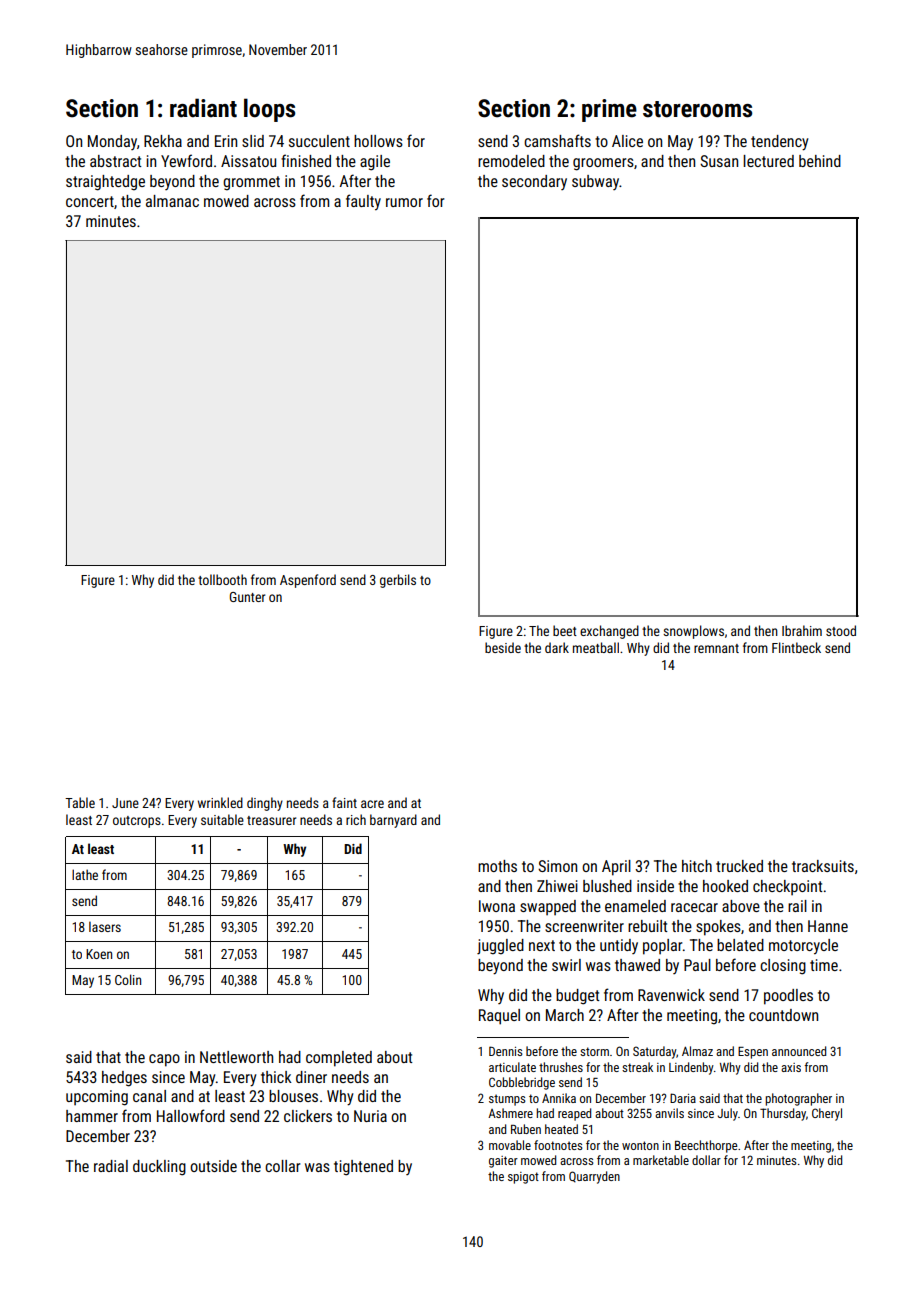 Image resolution: width=924 pixels, height=1314 pixels. I want to click on radial, so click(111, 1166).
